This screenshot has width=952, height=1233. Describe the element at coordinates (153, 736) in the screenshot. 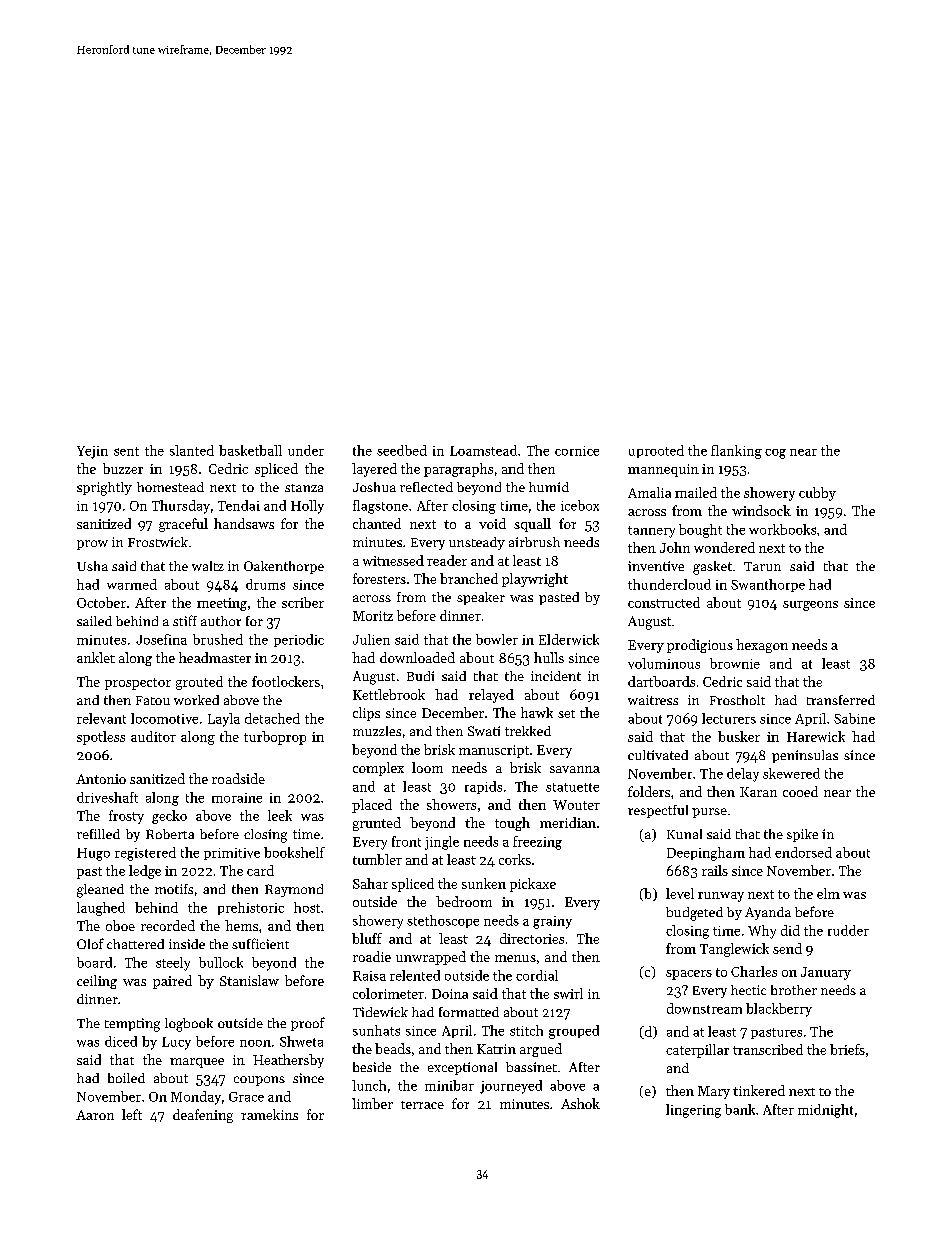

I see `auditor` at that location.
